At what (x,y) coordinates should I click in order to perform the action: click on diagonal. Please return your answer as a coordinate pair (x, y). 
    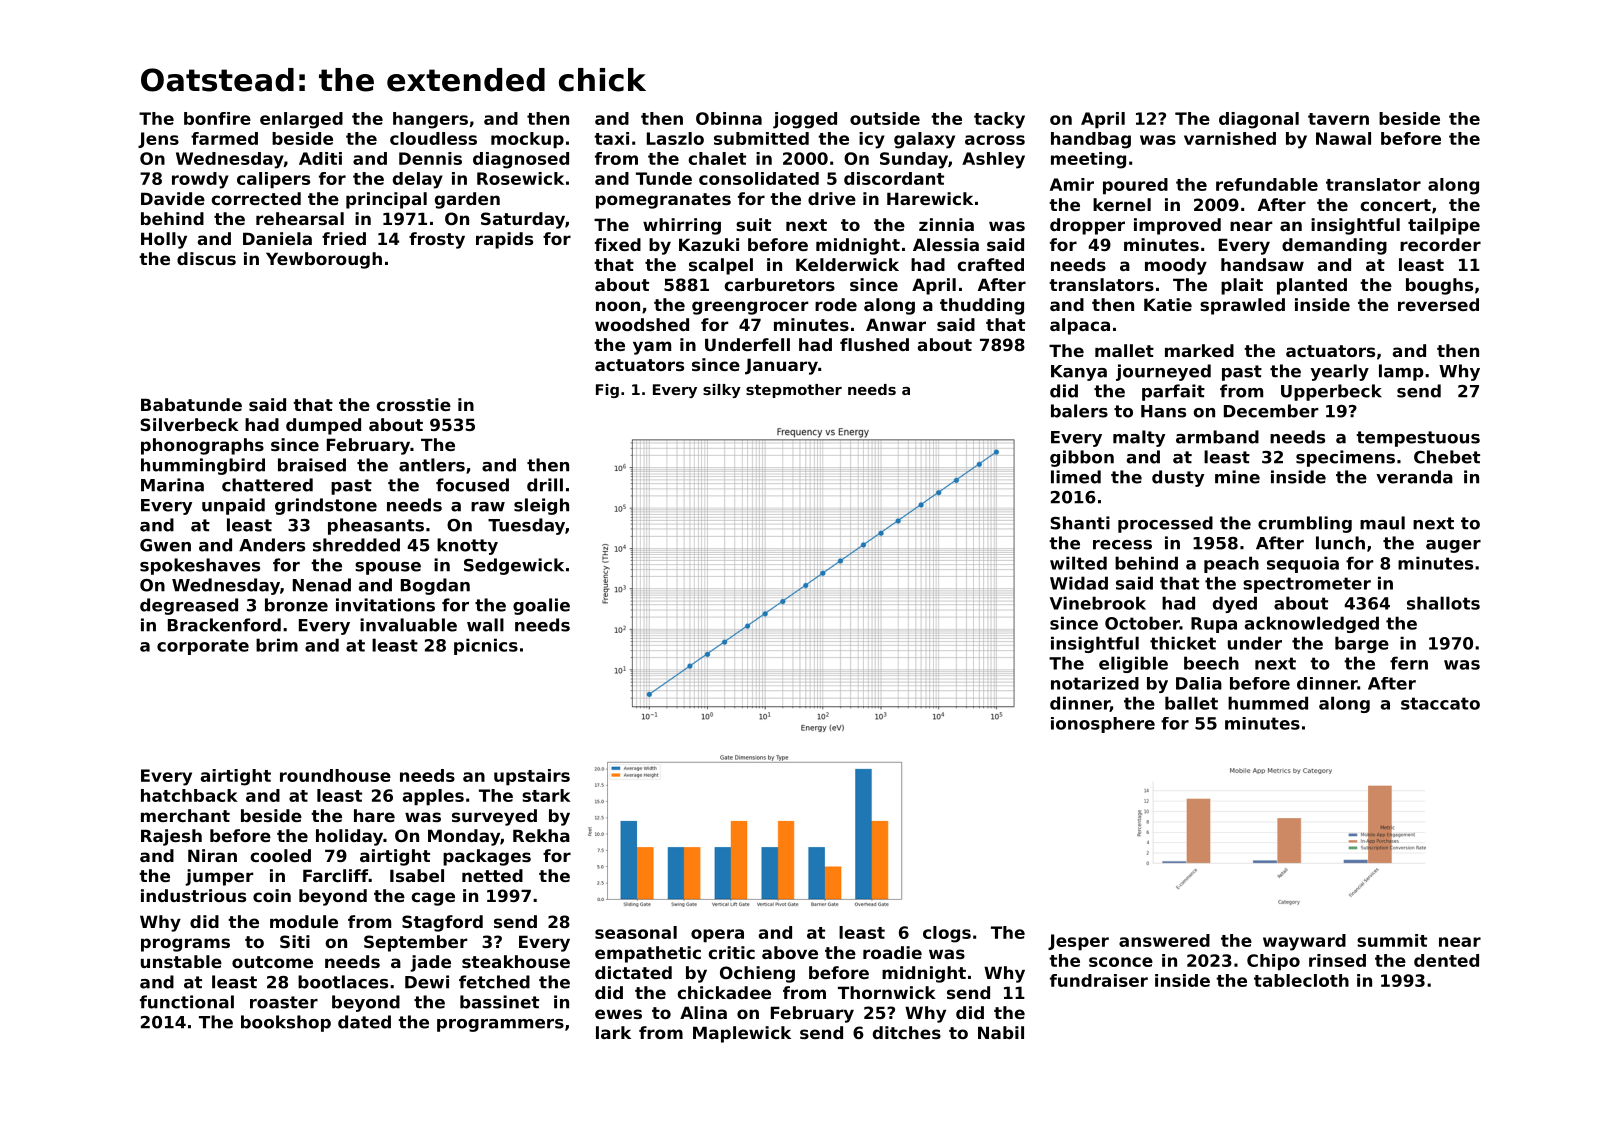
    Looking at the image, I should click on (1259, 120).
